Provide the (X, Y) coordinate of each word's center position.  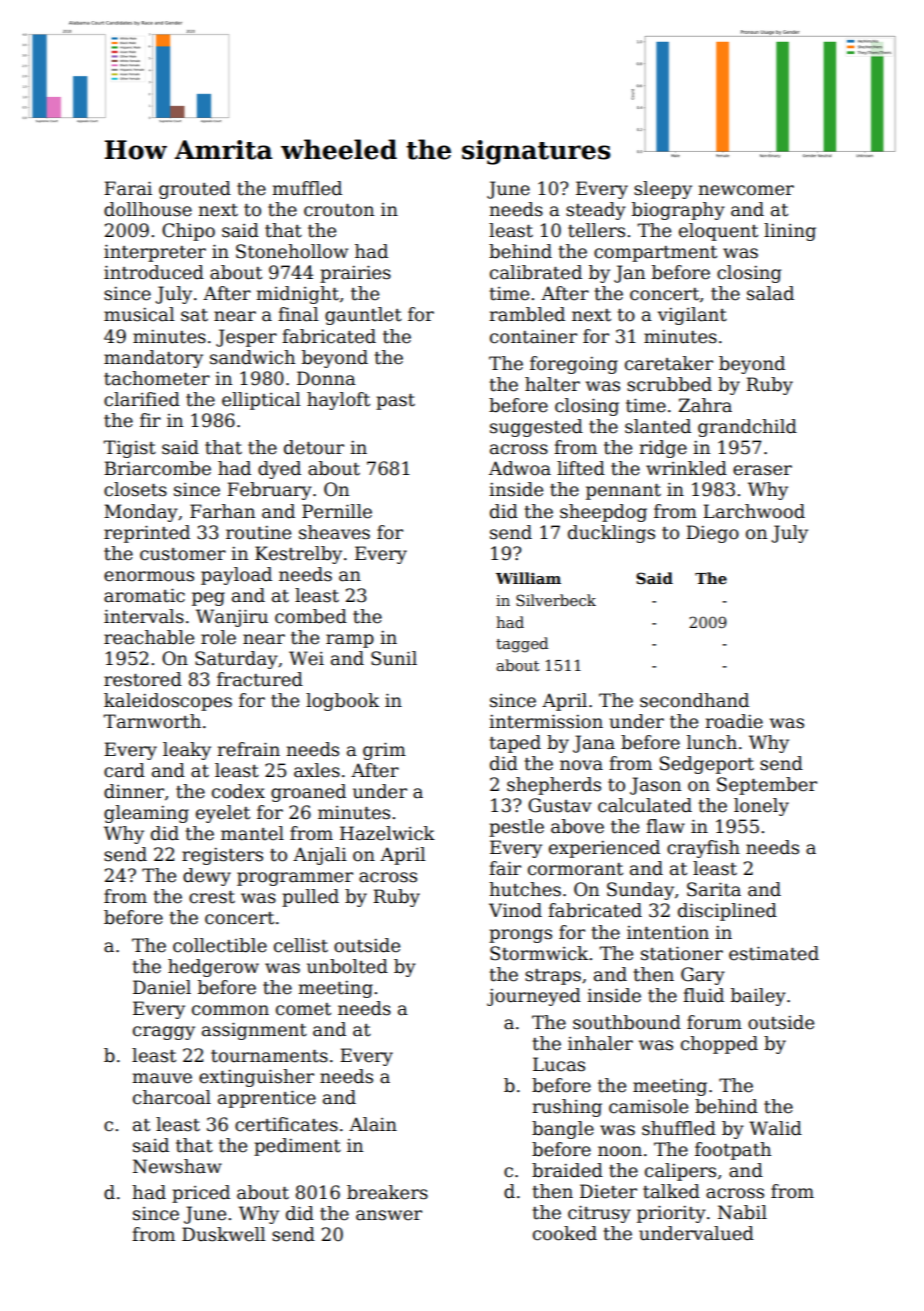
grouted (195, 190)
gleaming (146, 814)
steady (596, 211)
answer (389, 1215)
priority (671, 1214)
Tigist (129, 449)
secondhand (694, 700)
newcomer (746, 190)
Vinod (515, 910)
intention (668, 933)
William (528, 578)
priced (201, 1194)
